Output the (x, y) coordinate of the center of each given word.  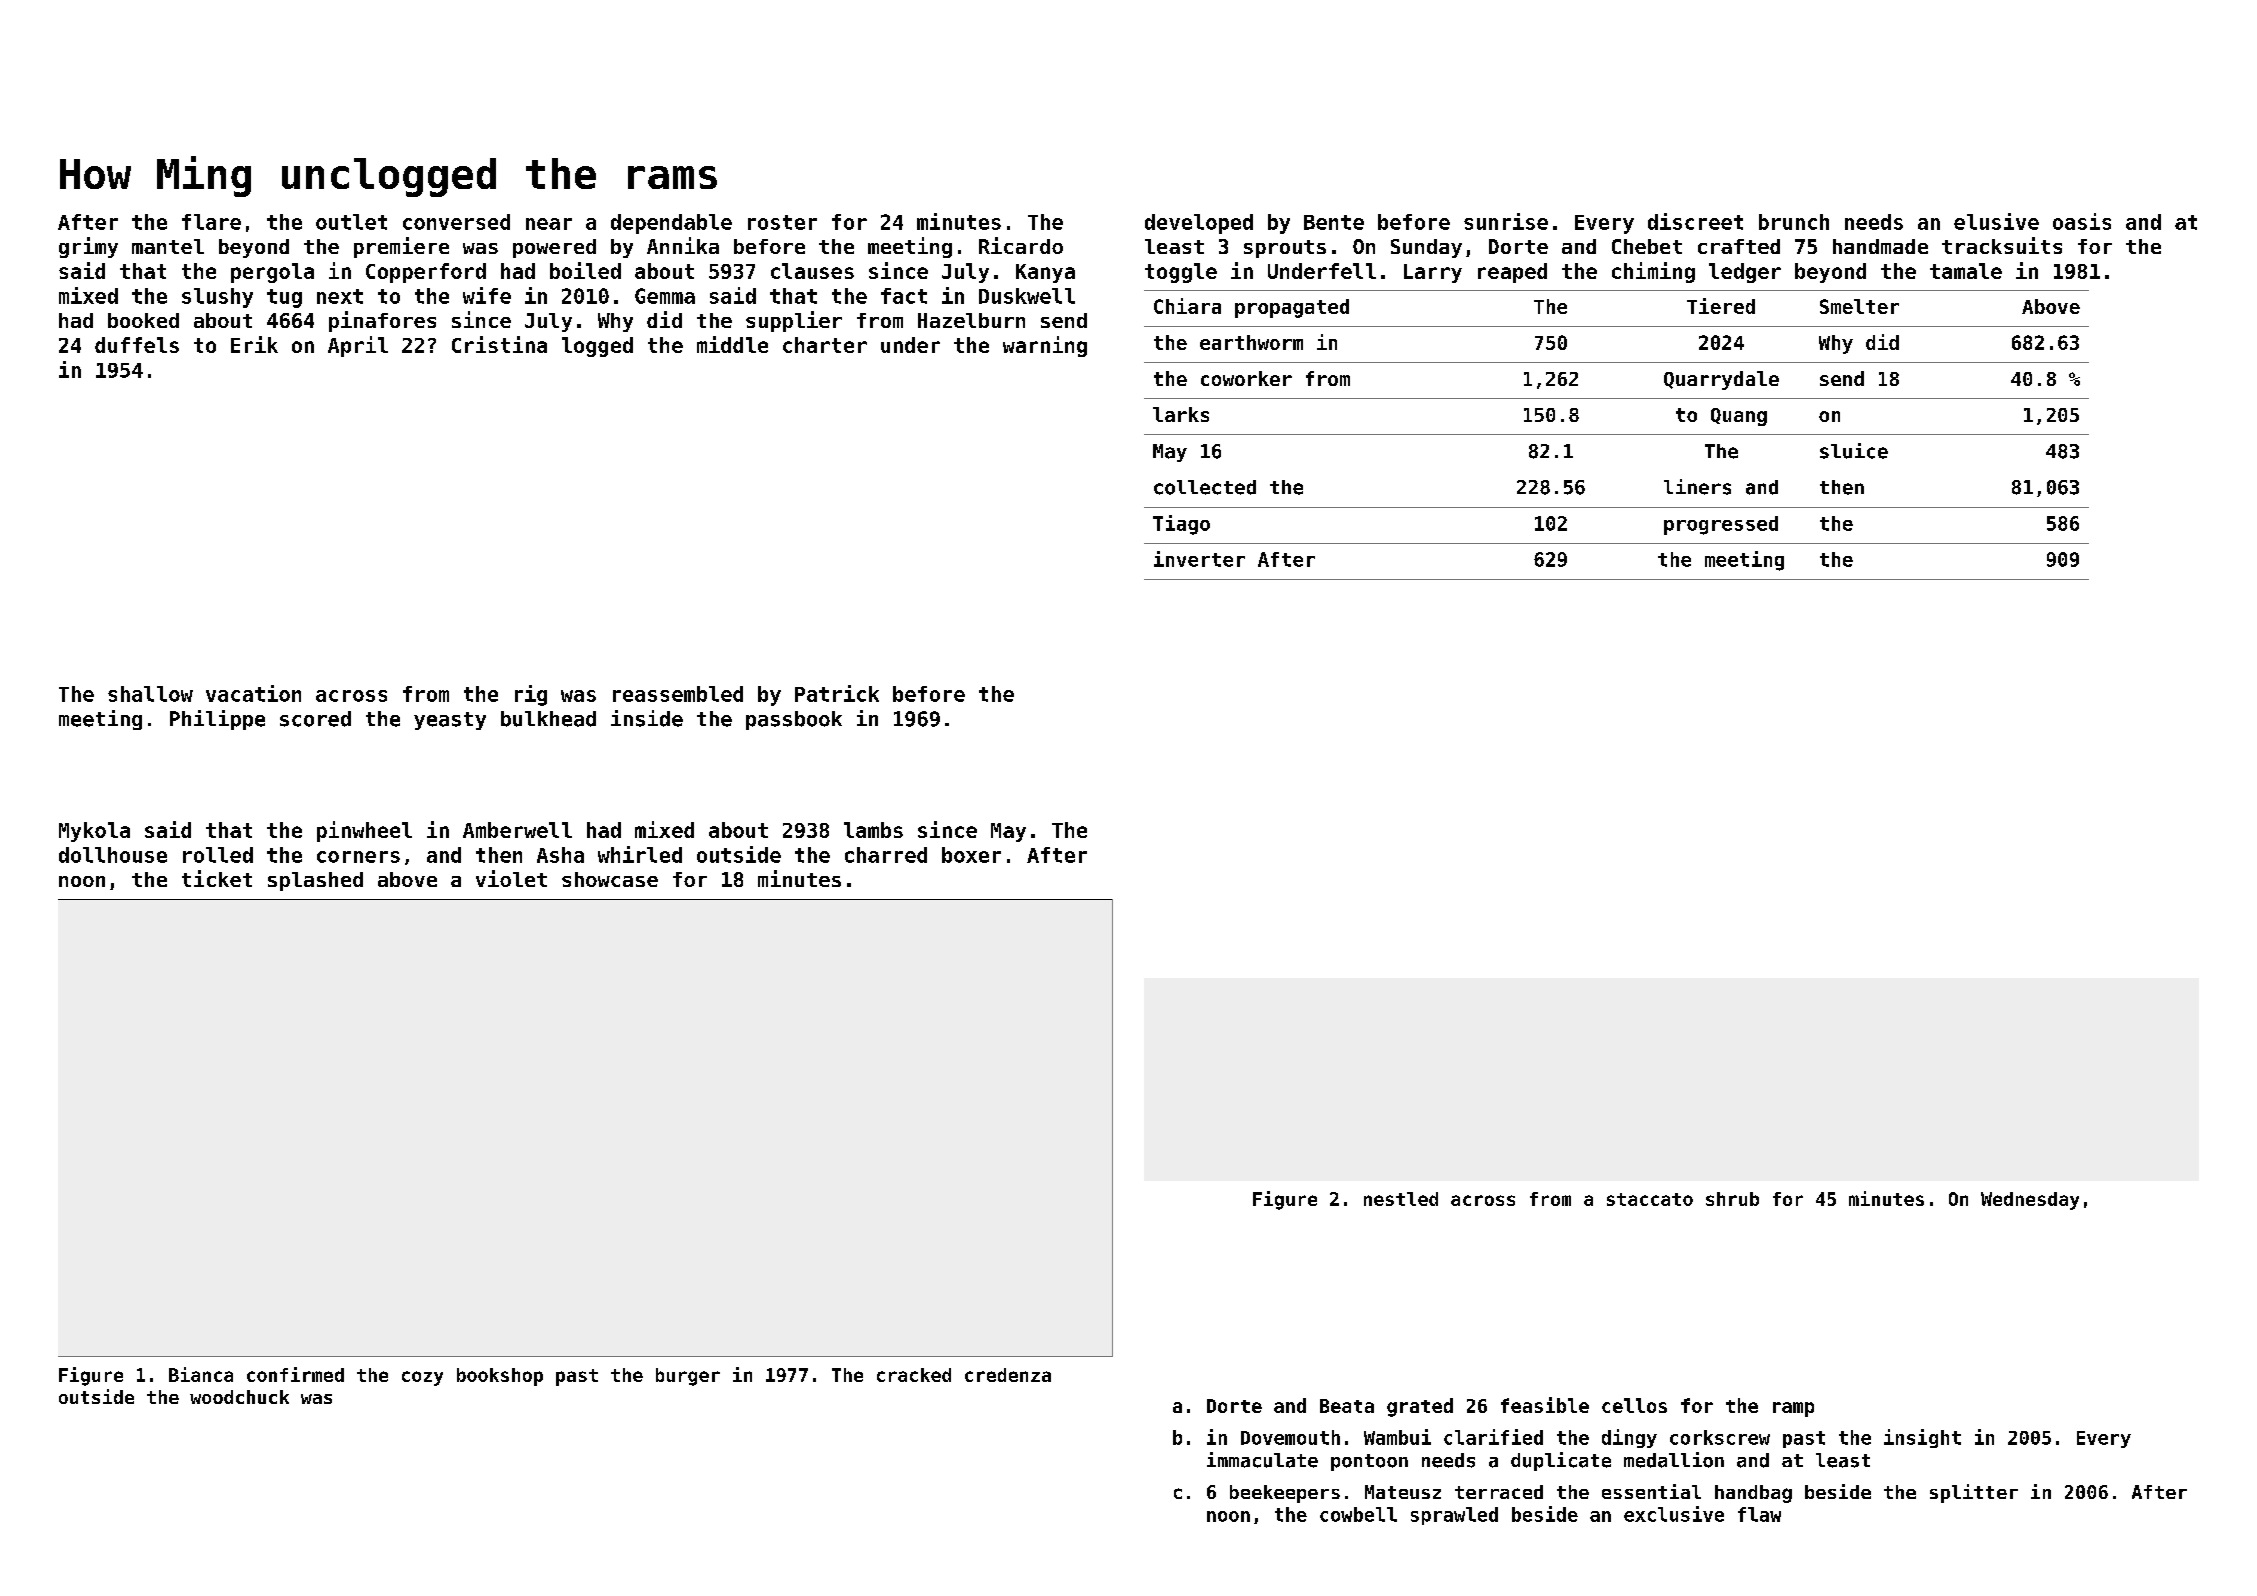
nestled (1401, 1199)
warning (1045, 346)
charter (825, 345)
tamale (1966, 271)
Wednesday (2030, 1201)
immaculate (1262, 1460)
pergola (272, 273)
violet (511, 878)
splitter (1974, 1493)
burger (688, 1377)
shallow (150, 694)
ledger (1745, 273)
